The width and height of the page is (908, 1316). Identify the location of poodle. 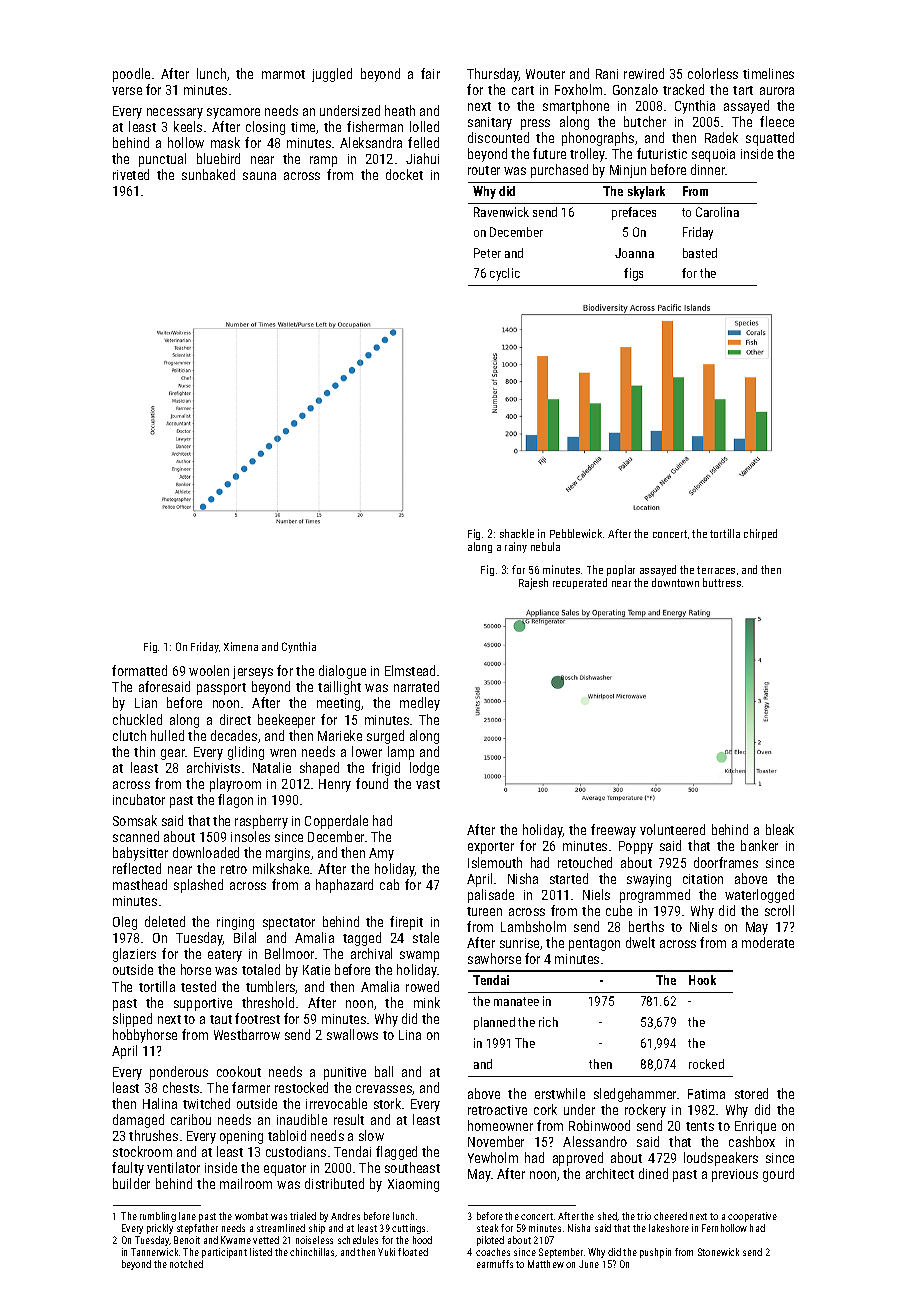
(131, 75).
